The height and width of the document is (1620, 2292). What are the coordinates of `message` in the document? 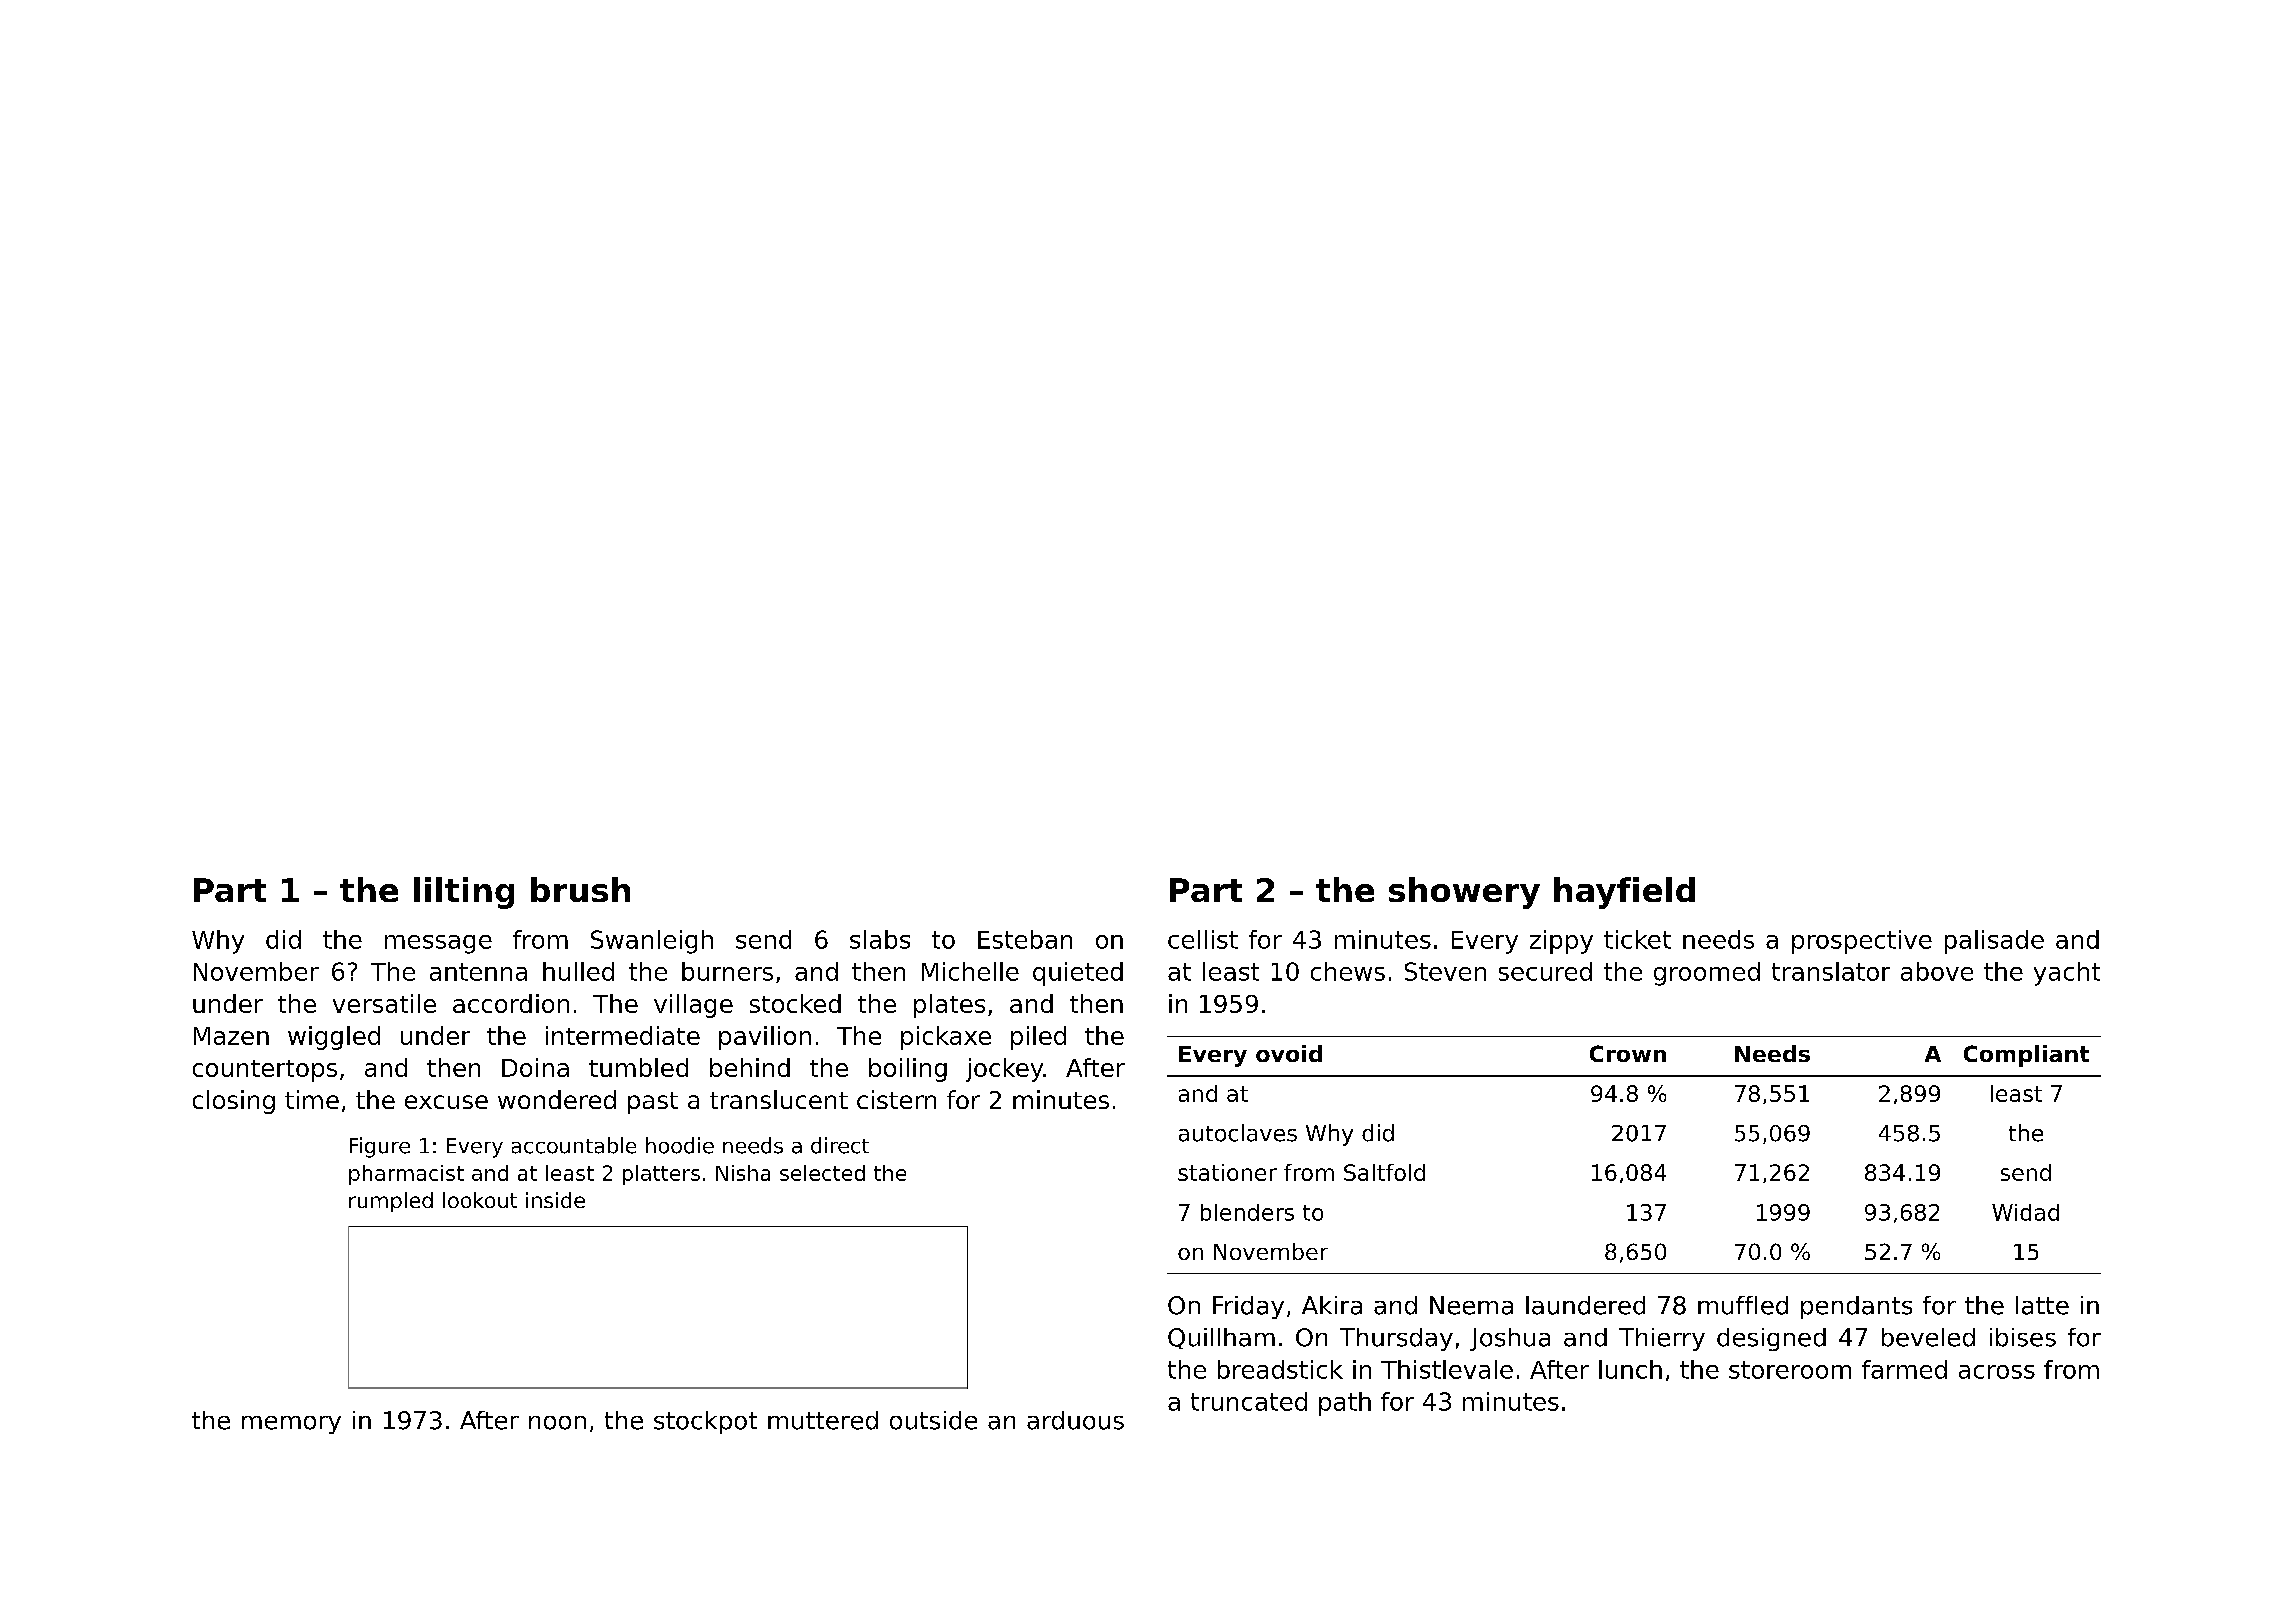 It's located at (438, 944).
